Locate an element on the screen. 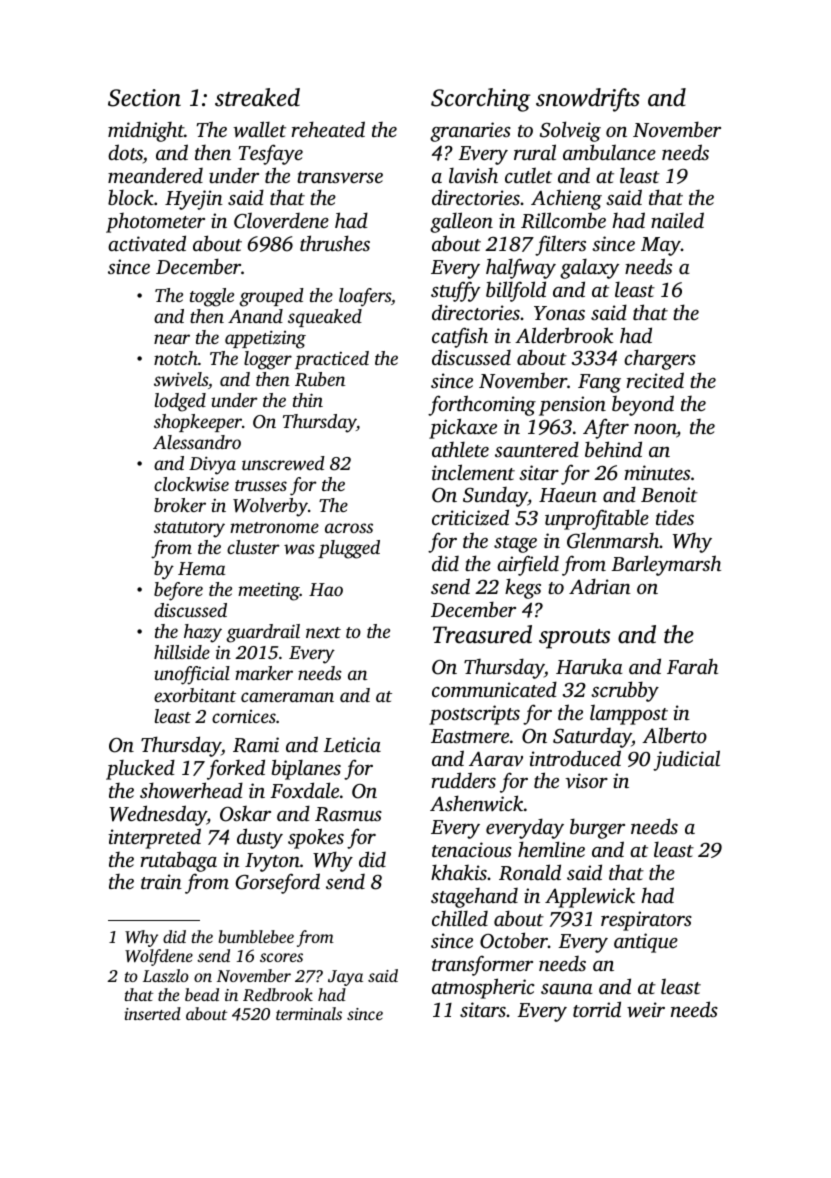 Image resolution: width=831 pixels, height=1178 pixels. snowdrifts is located at coordinates (588, 100).
